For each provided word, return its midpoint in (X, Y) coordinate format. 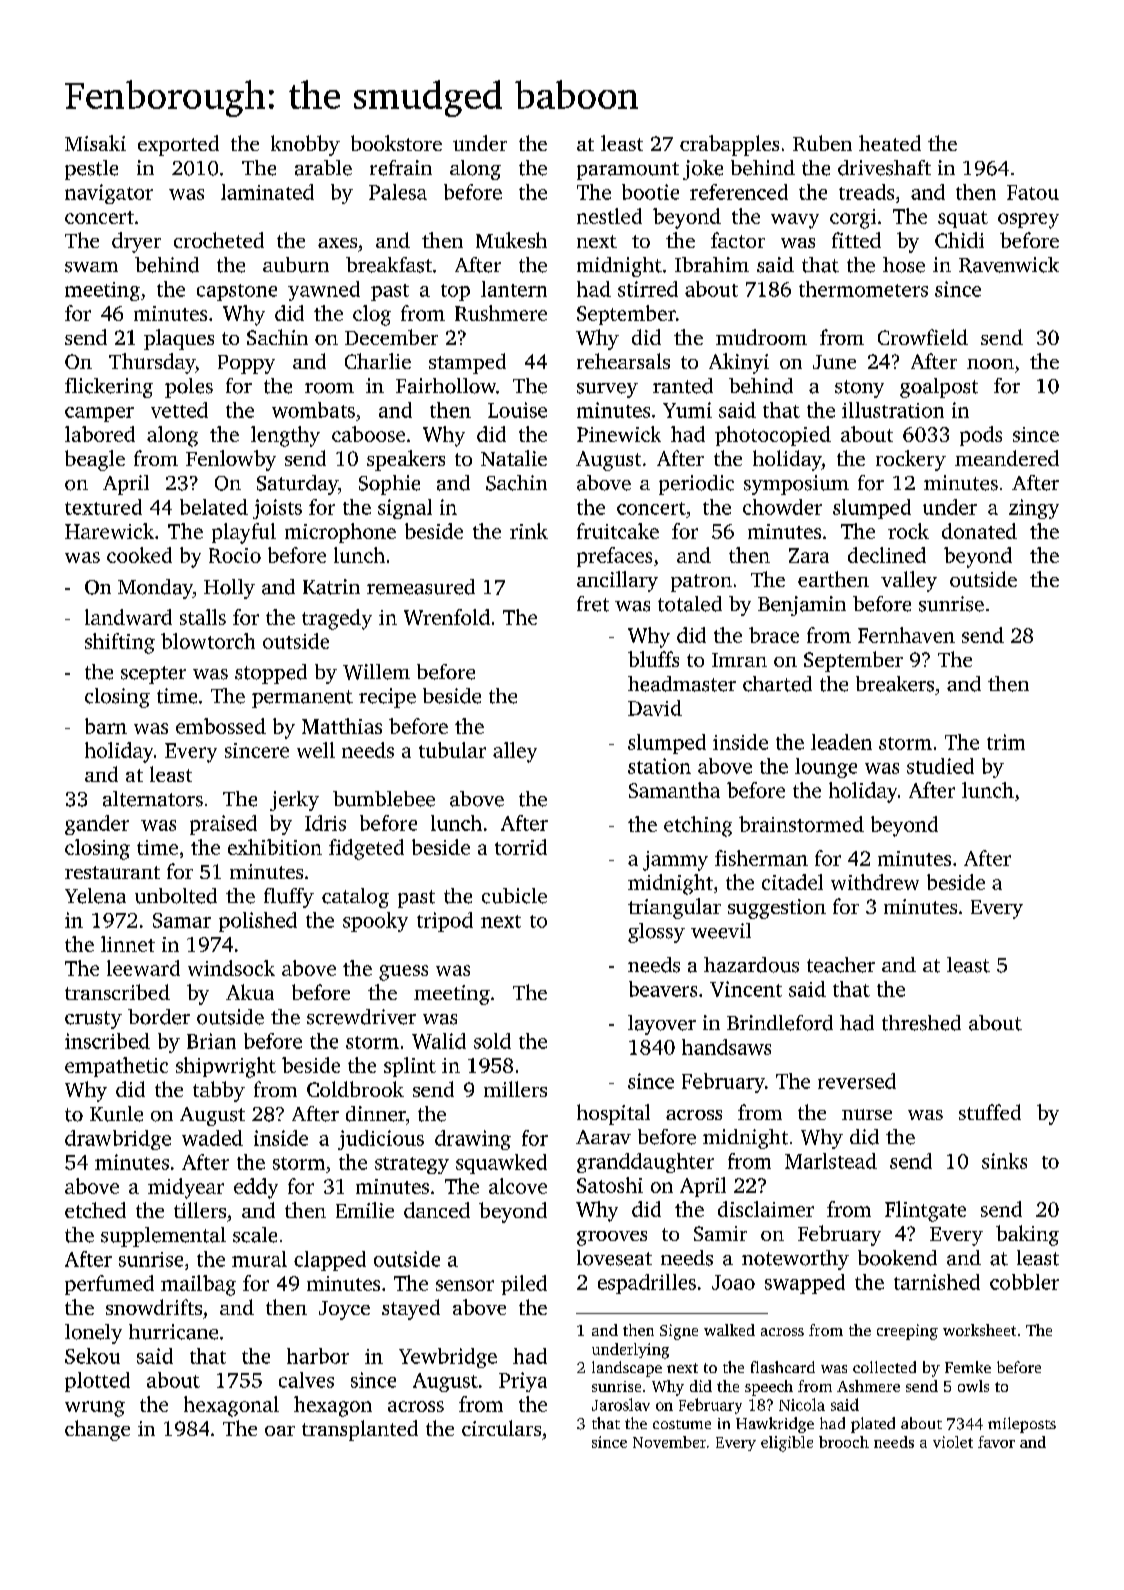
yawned (324, 291)
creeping (907, 1332)
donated (979, 531)
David (655, 708)
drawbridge (118, 1140)
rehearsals (623, 361)
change (97, 1430)
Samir (720, 1233)
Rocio (235, 555)
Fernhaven (906, 635)
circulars (501, 1428)
